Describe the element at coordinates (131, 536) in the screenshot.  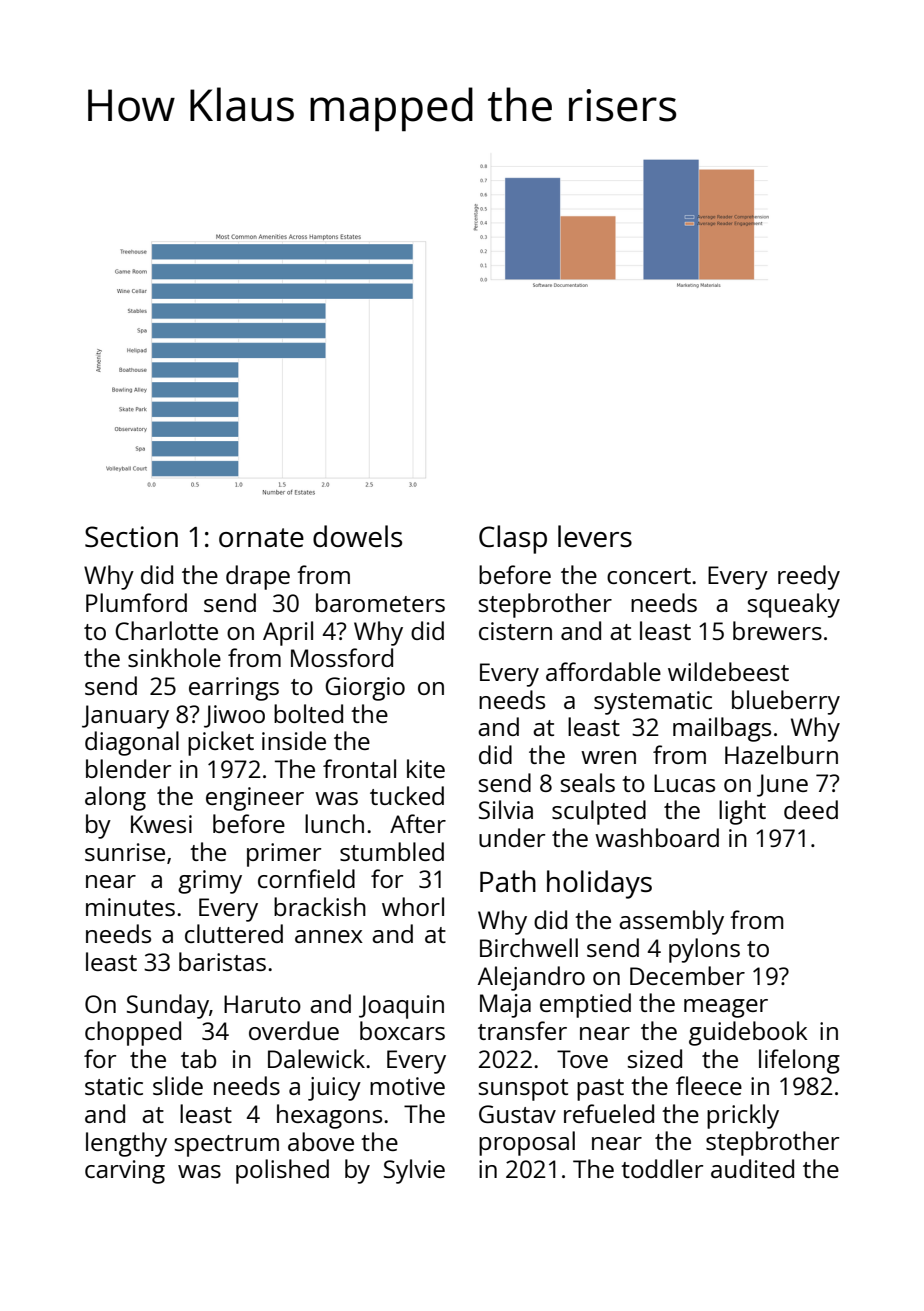
I see `Section` at that location.
